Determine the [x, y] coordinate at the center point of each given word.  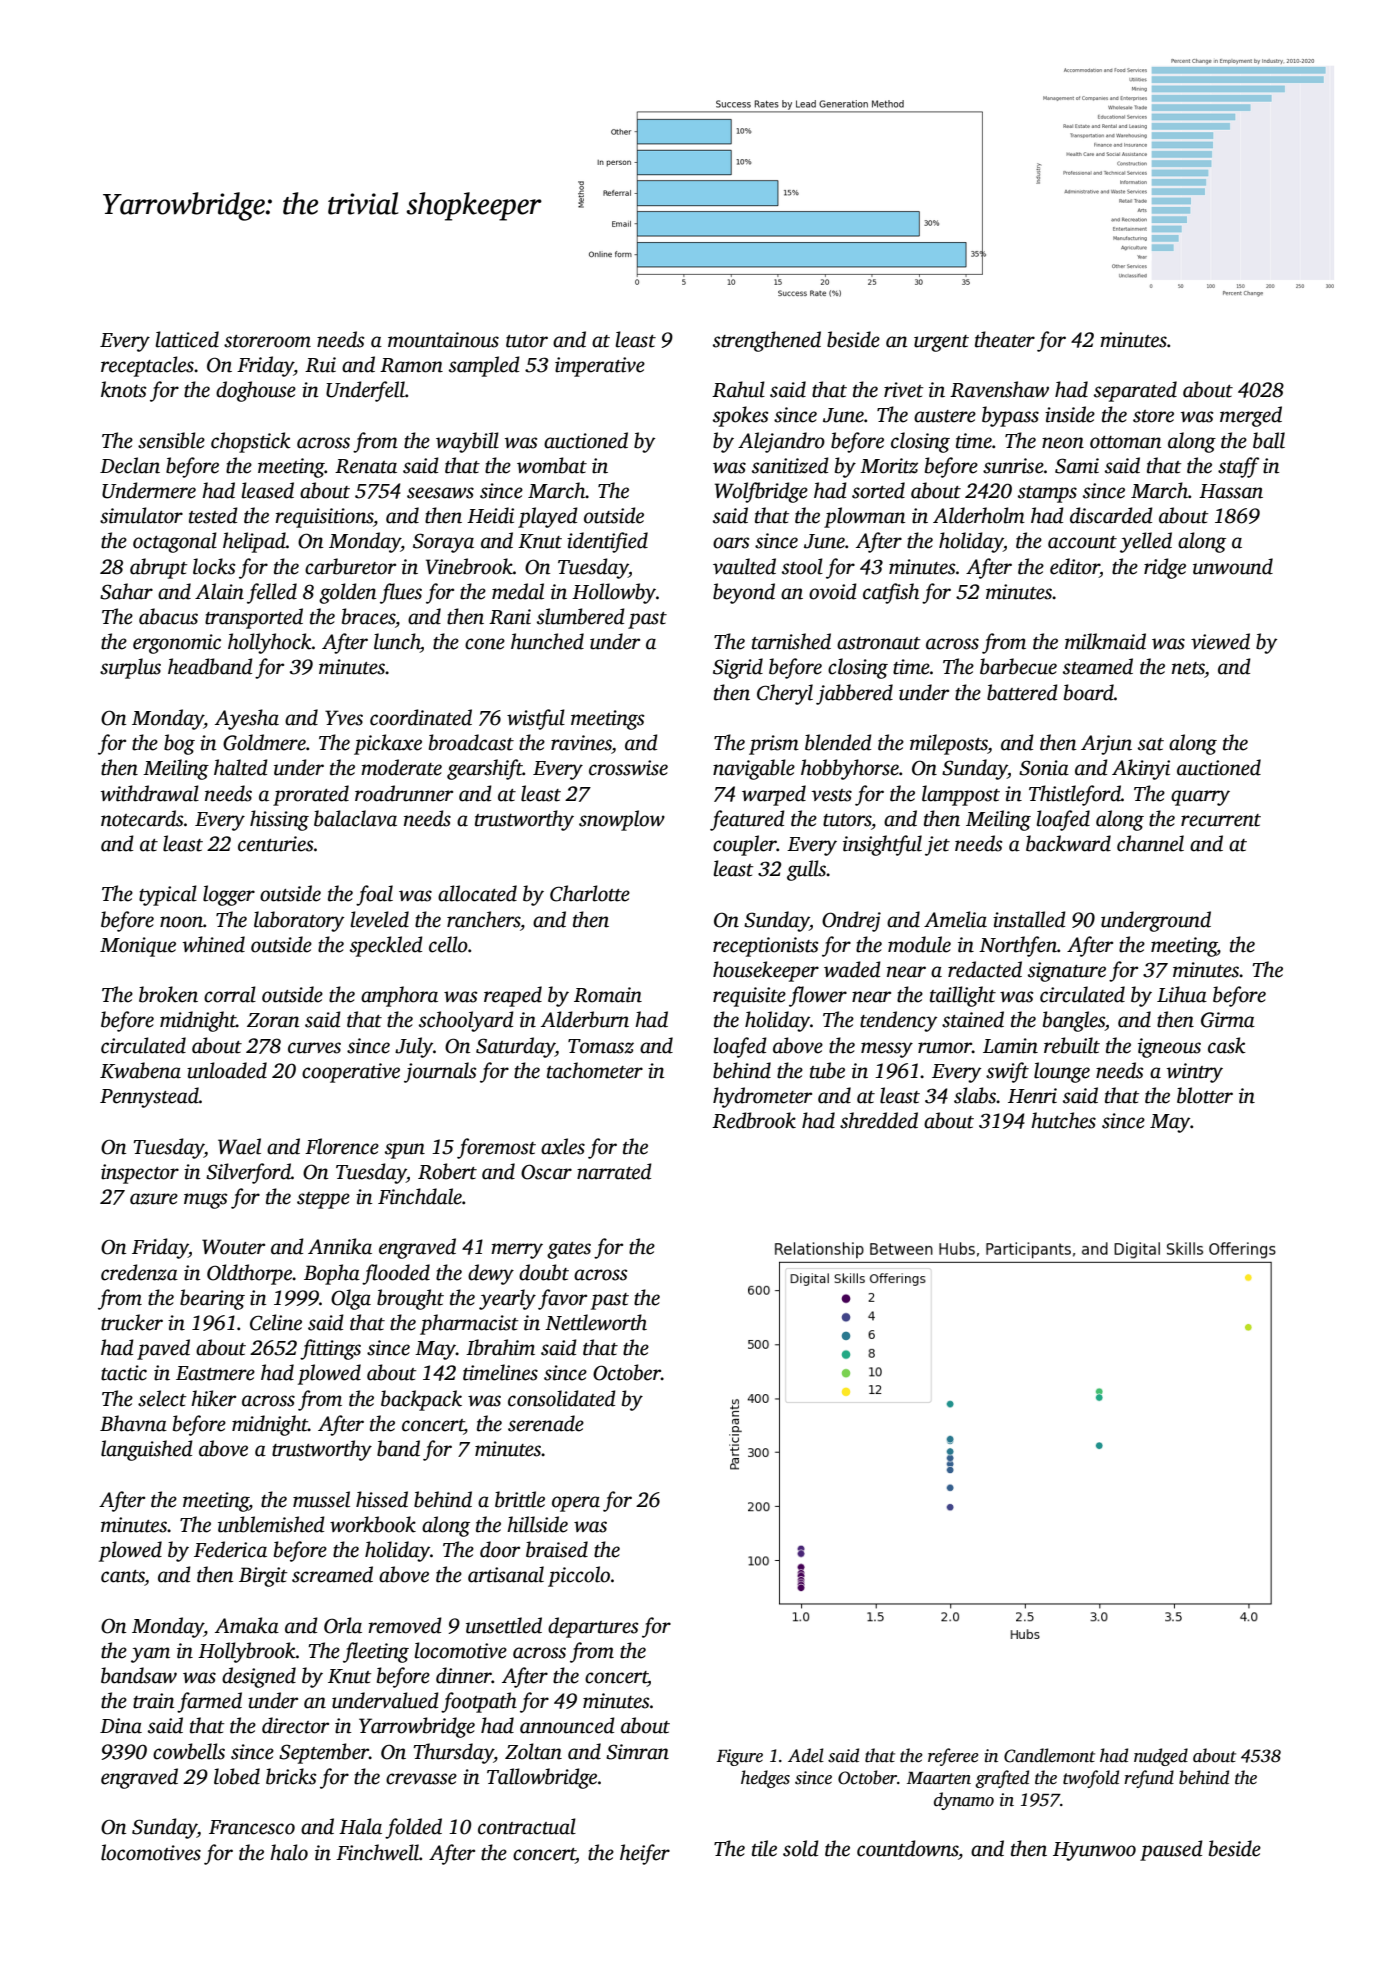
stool [802, 566]
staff [1238, 467]
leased [267, 490]
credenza [139, 1272]
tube [827, 1070]
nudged [1161, 1757]
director [295, 1725]
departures [593, 1627]
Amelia [955, 919]
